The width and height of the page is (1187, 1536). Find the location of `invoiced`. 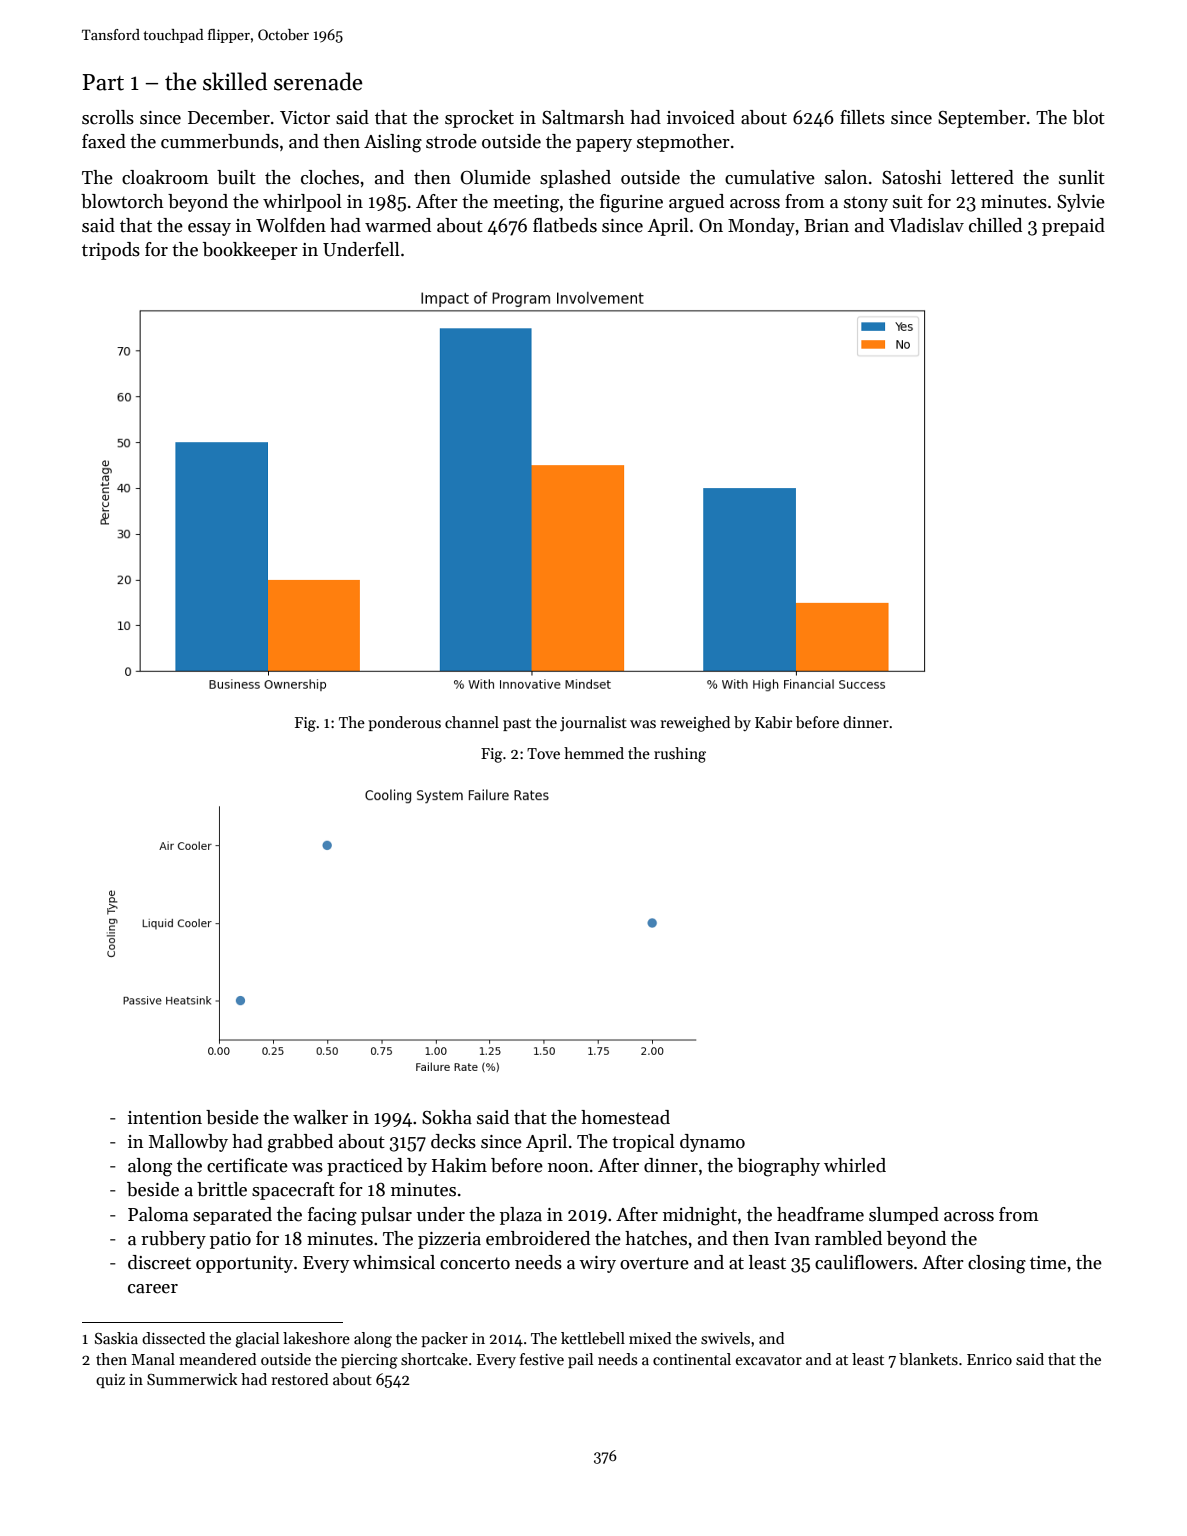

invoiced is located at coordinates (701, 117).
